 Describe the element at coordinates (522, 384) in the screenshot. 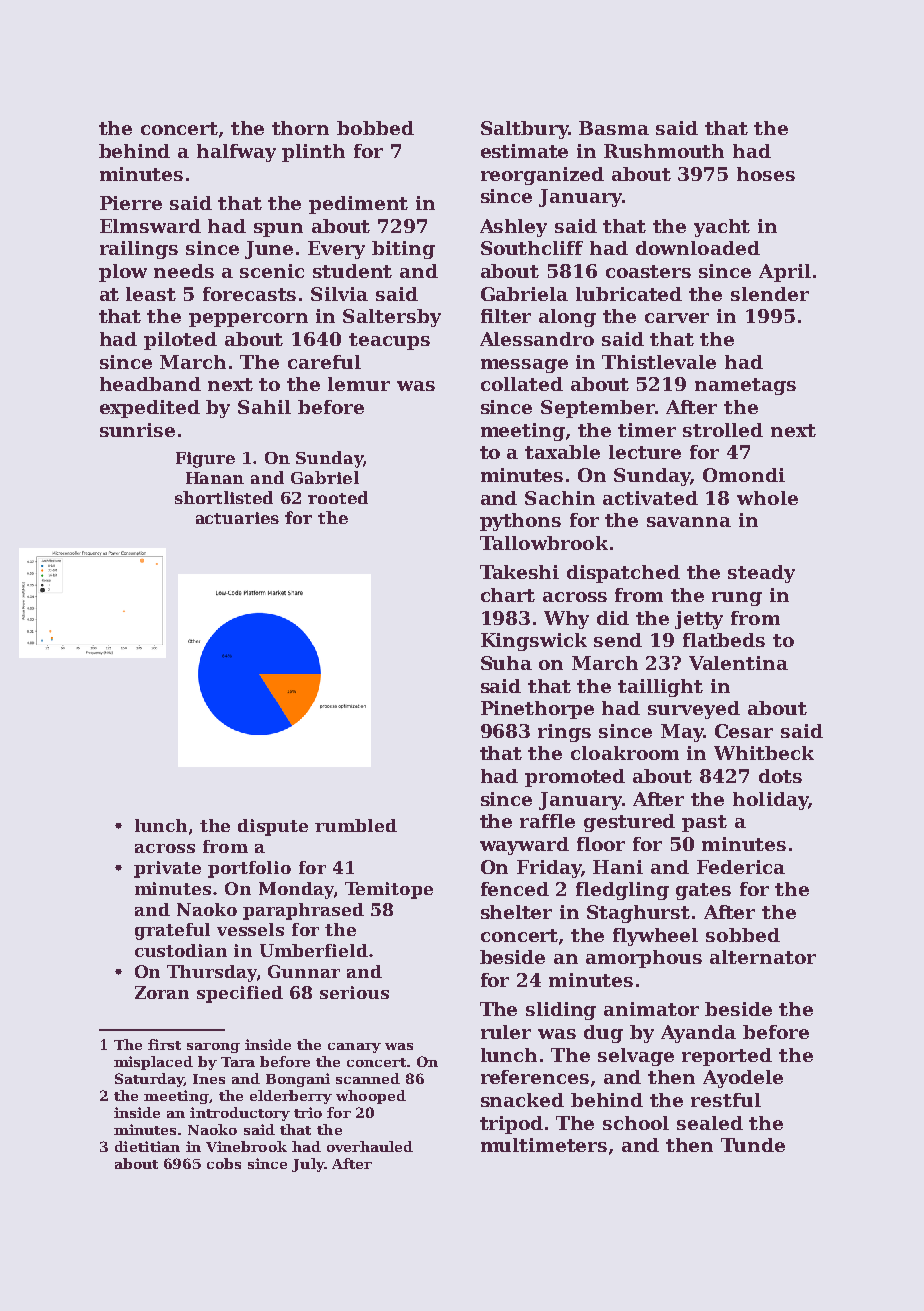

I see `collated` at that location.
